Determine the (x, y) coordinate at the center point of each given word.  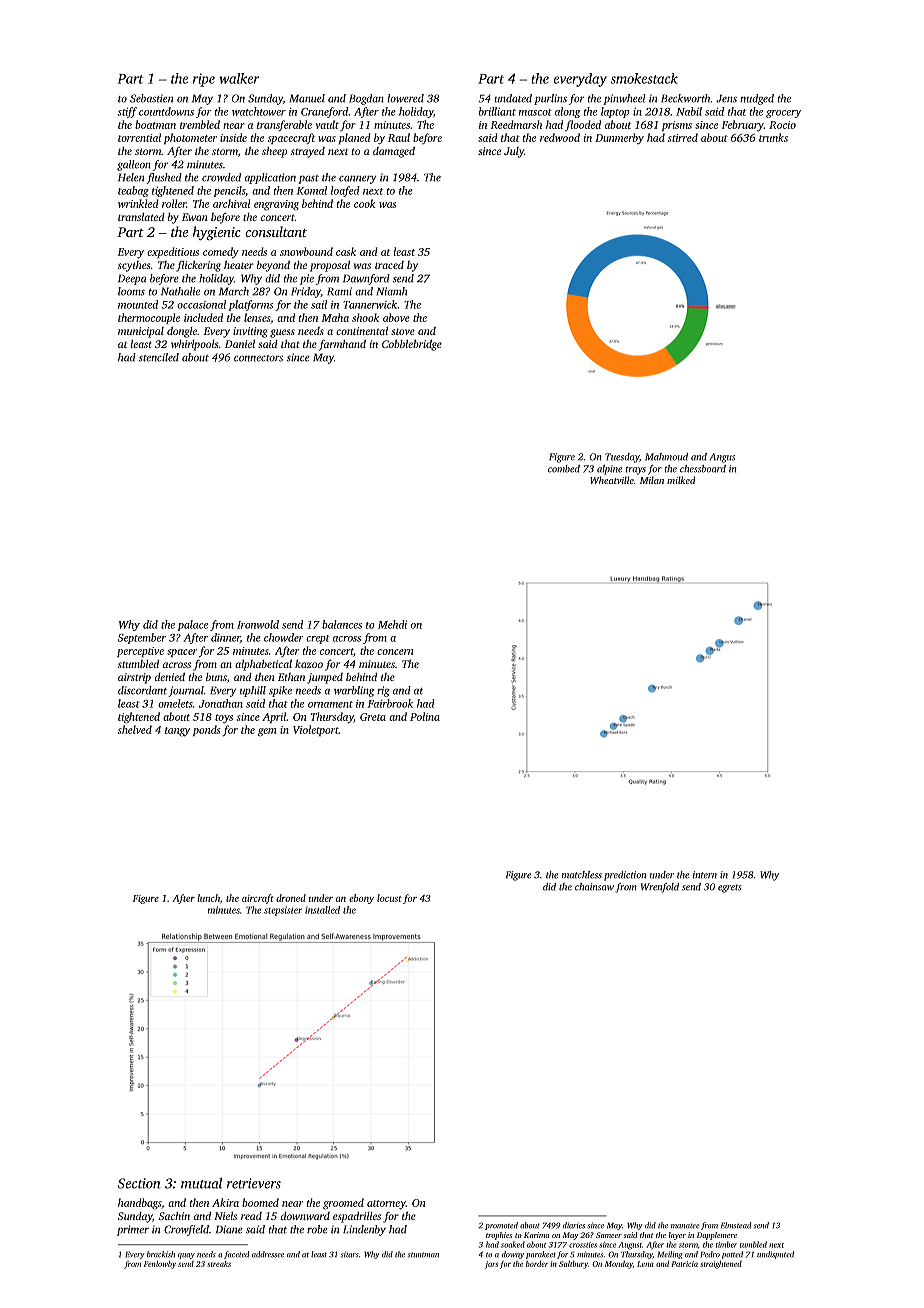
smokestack (644, 78)
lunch (208, 898)
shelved (135, 729)
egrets (730, 888)
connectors (258, 358)
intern (705, 875)
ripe (204, 80)
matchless (582, 875)
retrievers (254, 1183)
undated (513, 98)
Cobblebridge (412, 345)
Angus (722, 458)
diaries (574, 1225)
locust (389, 898)
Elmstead (736, 1225)
